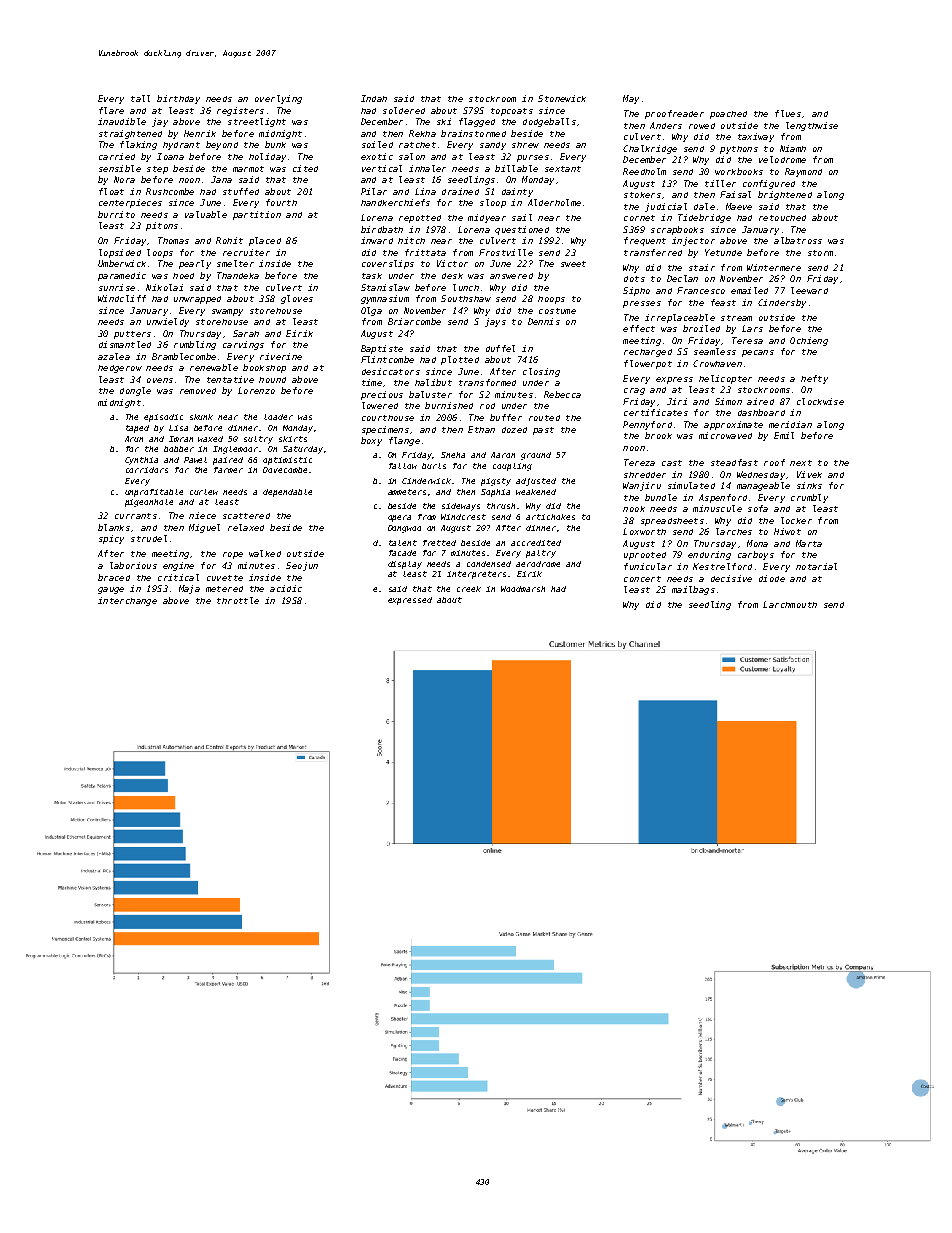  What do you see at coordinates (385, 287) in the page?
I see `Stanislaw` at bounding box center [385, 287].
